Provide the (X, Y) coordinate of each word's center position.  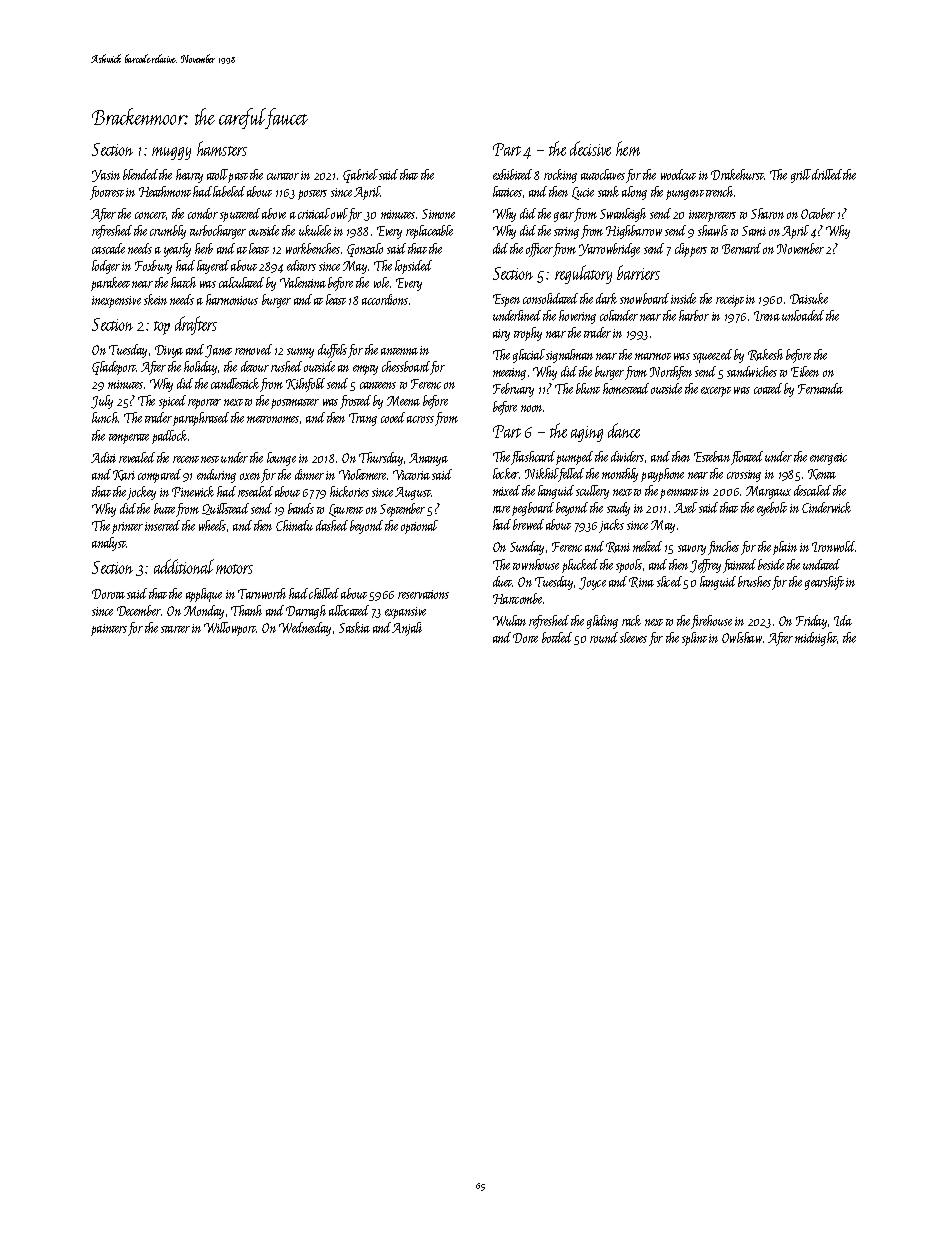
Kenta (822, 474)
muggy (171, 153)
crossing (744, 476)
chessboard (406, 368)
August (413, 493)
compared (159, 476)
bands (301, 508)
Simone (438, 214)
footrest (107, 193)
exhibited (512, 174)
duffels (332, 351)
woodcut (678, 174)
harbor (694, 315)
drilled (827, 174)
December (139, 610)
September (402, 510)
